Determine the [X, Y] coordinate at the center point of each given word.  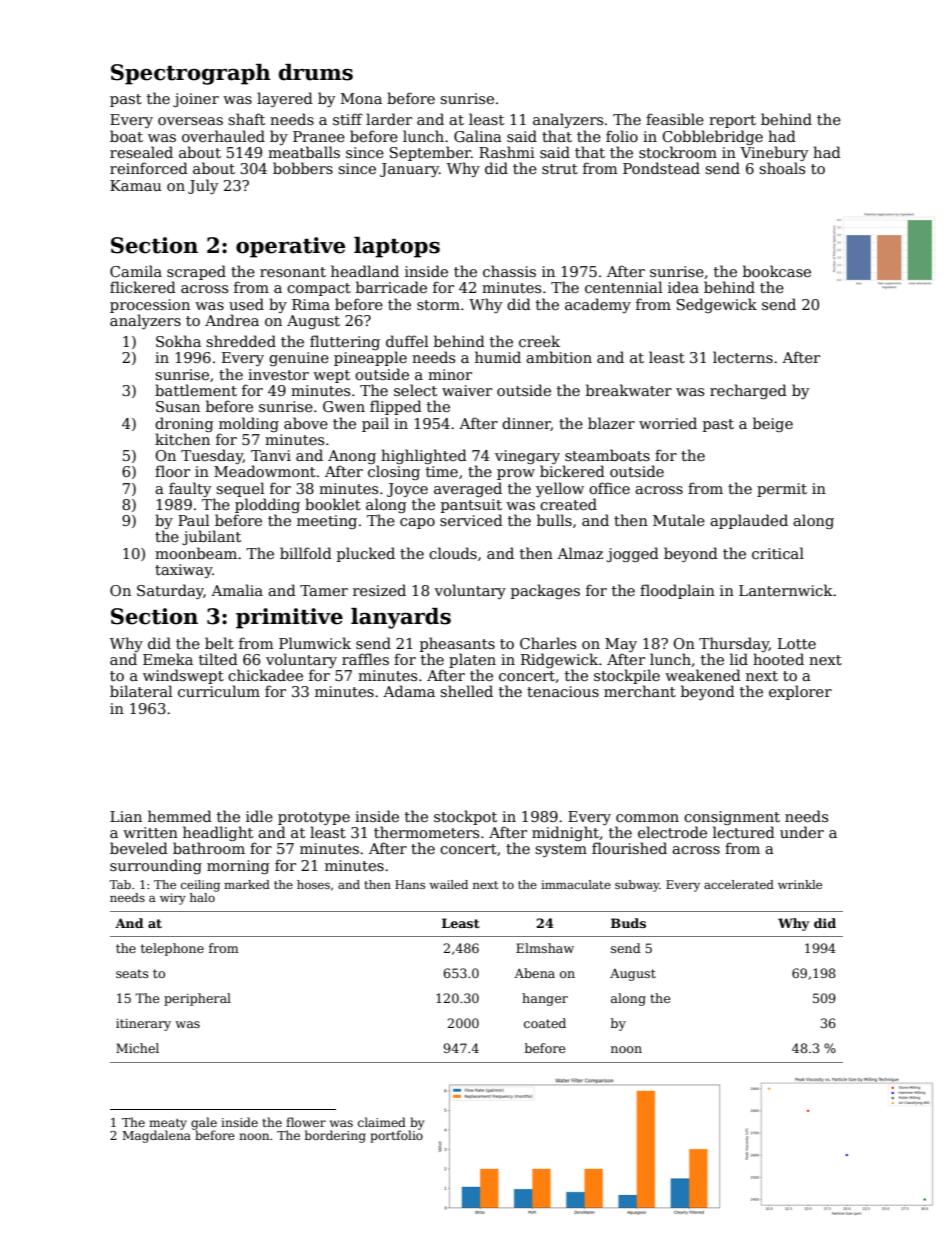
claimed [382, 1122]
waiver [467, 390]
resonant [293, 272]
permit [782, 490]
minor [450, 374]
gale [204, 1123]
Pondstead [661, 168]
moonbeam [196, 553]
